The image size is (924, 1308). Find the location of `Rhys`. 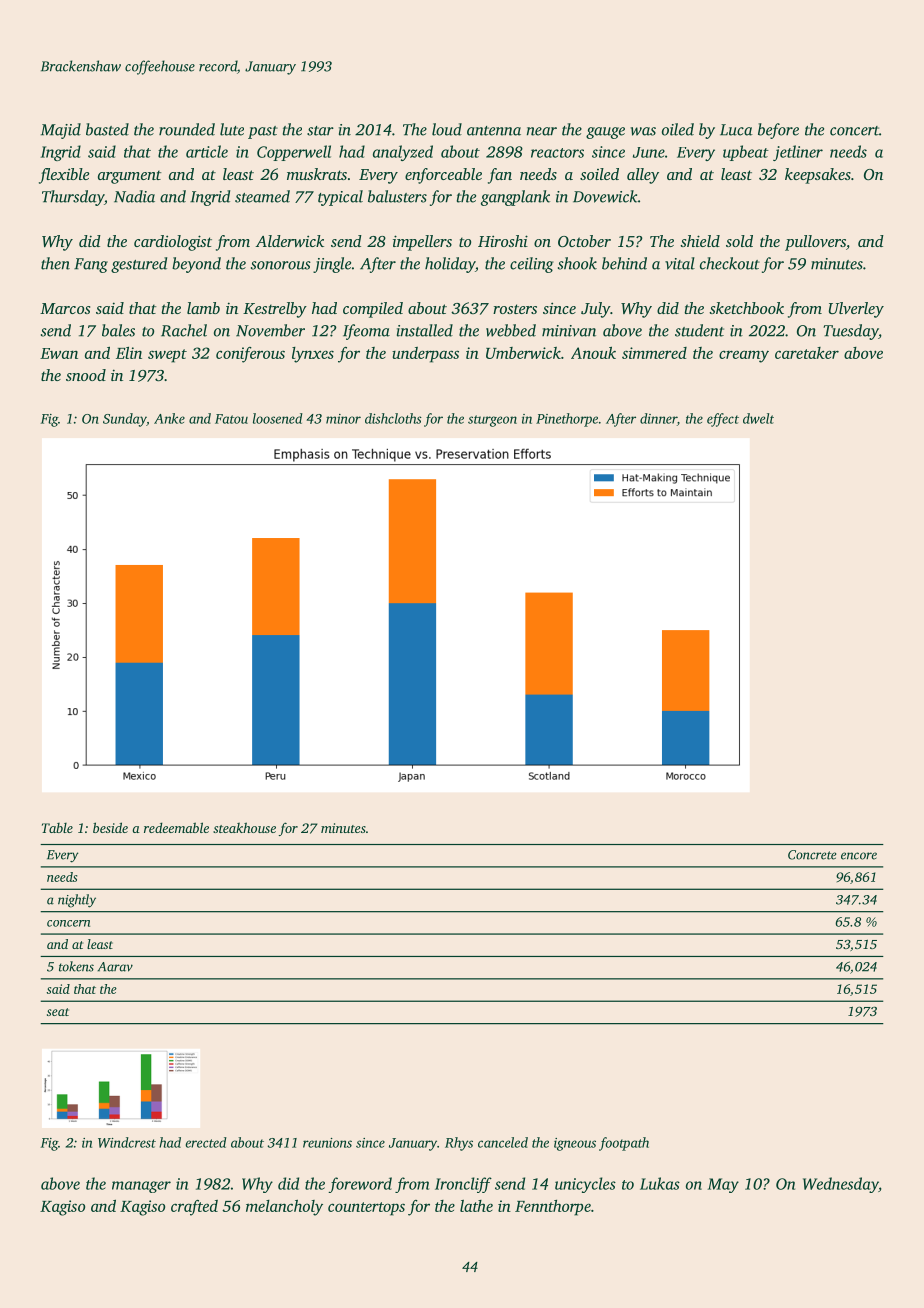

Rhys is located at coordinates (459, 1144).
